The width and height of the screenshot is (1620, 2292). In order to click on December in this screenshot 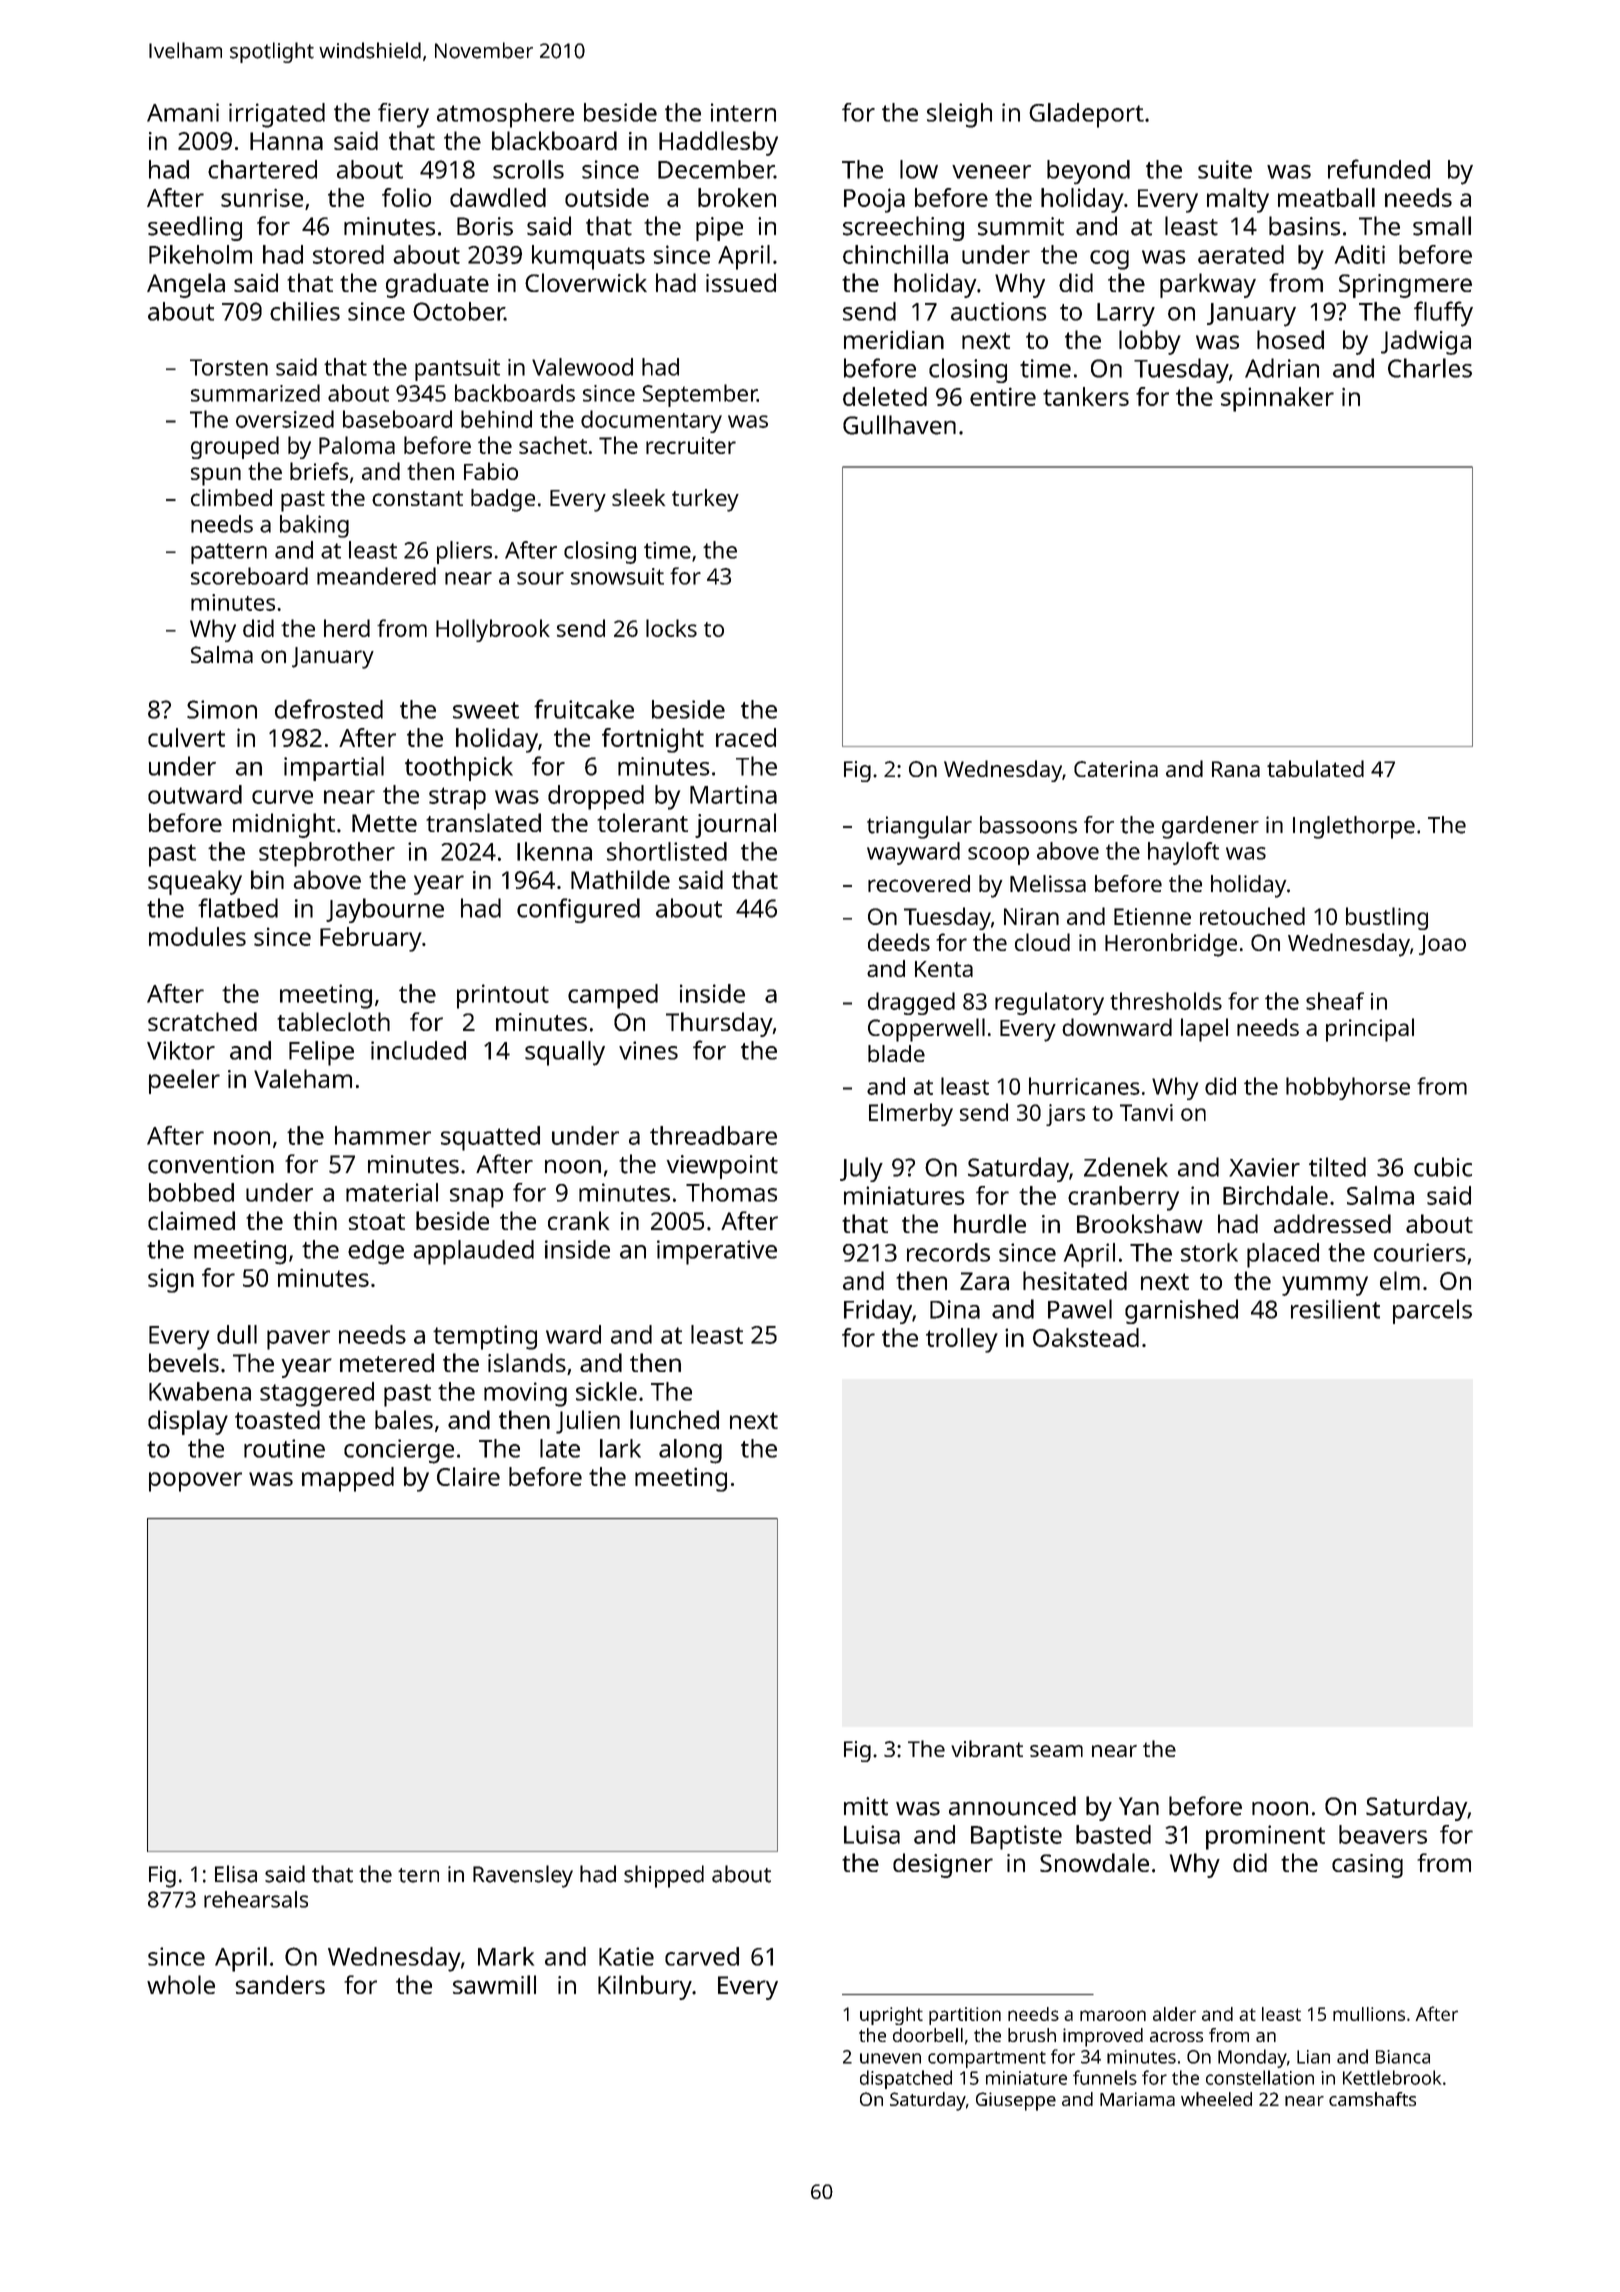, I will do `click(716, 169)`.
